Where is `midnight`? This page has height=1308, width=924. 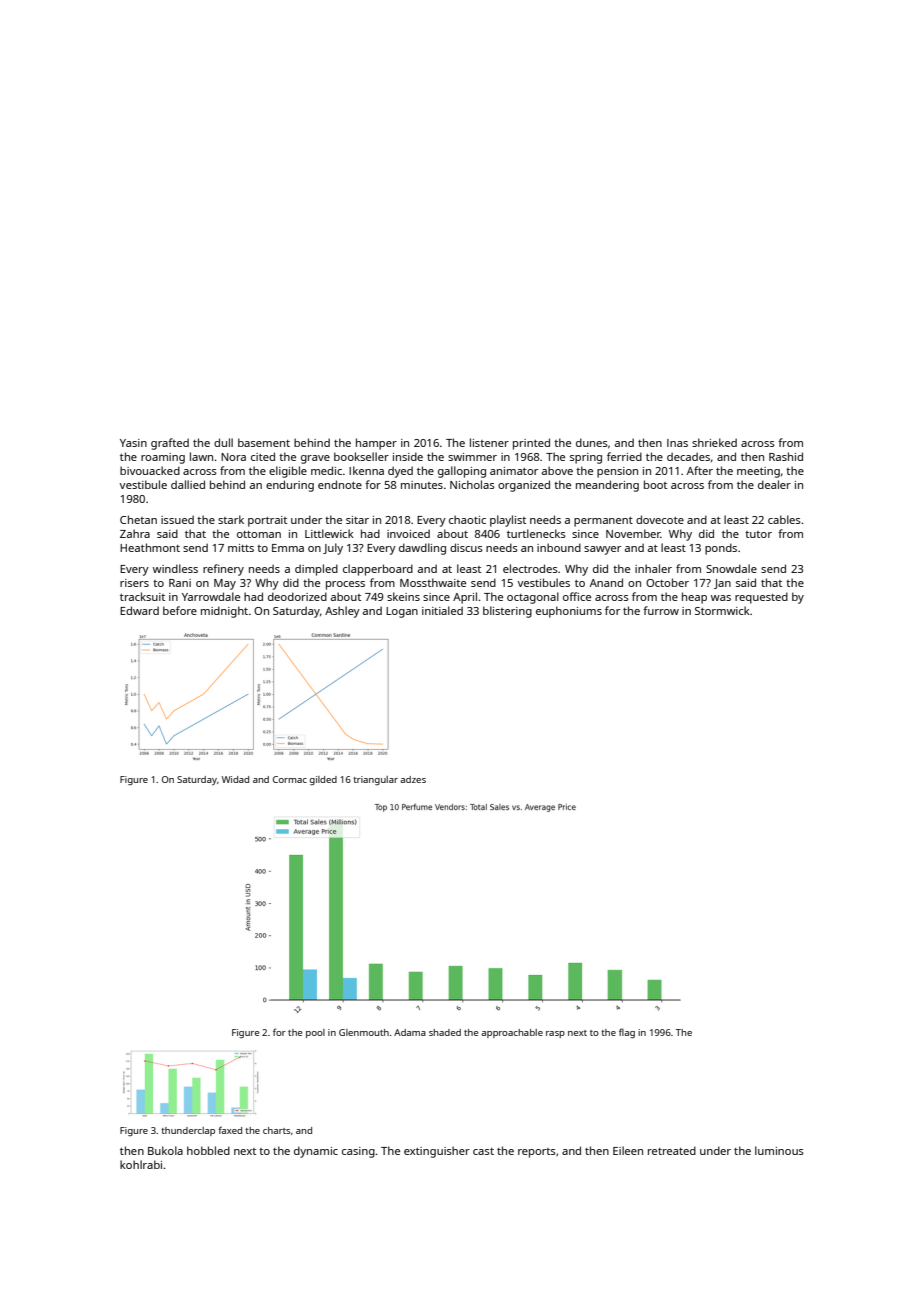
midnight is located at coordinates (224, 612).
